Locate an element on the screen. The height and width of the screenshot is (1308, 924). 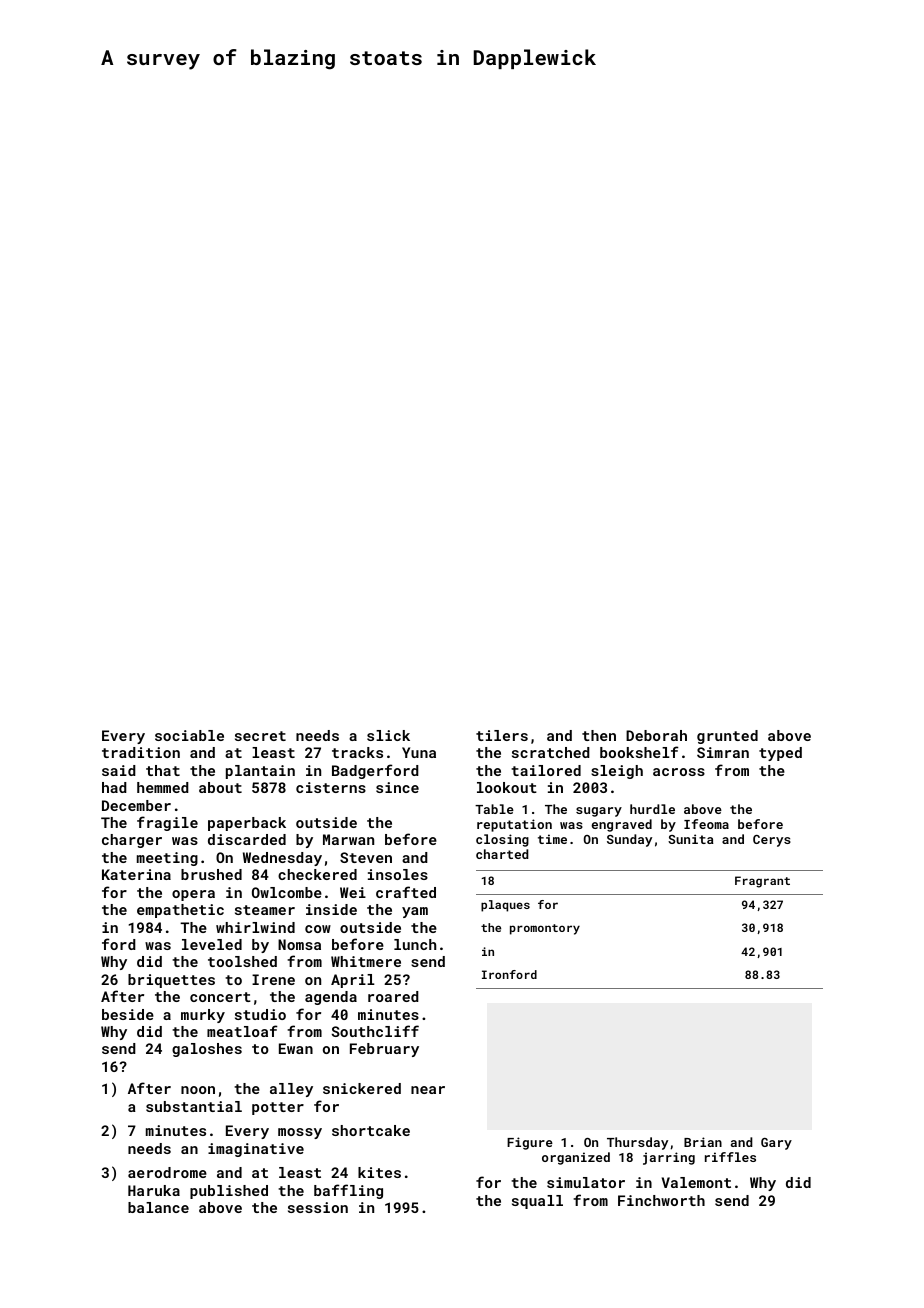
Fragrant is located at coordinates (762, 882).
